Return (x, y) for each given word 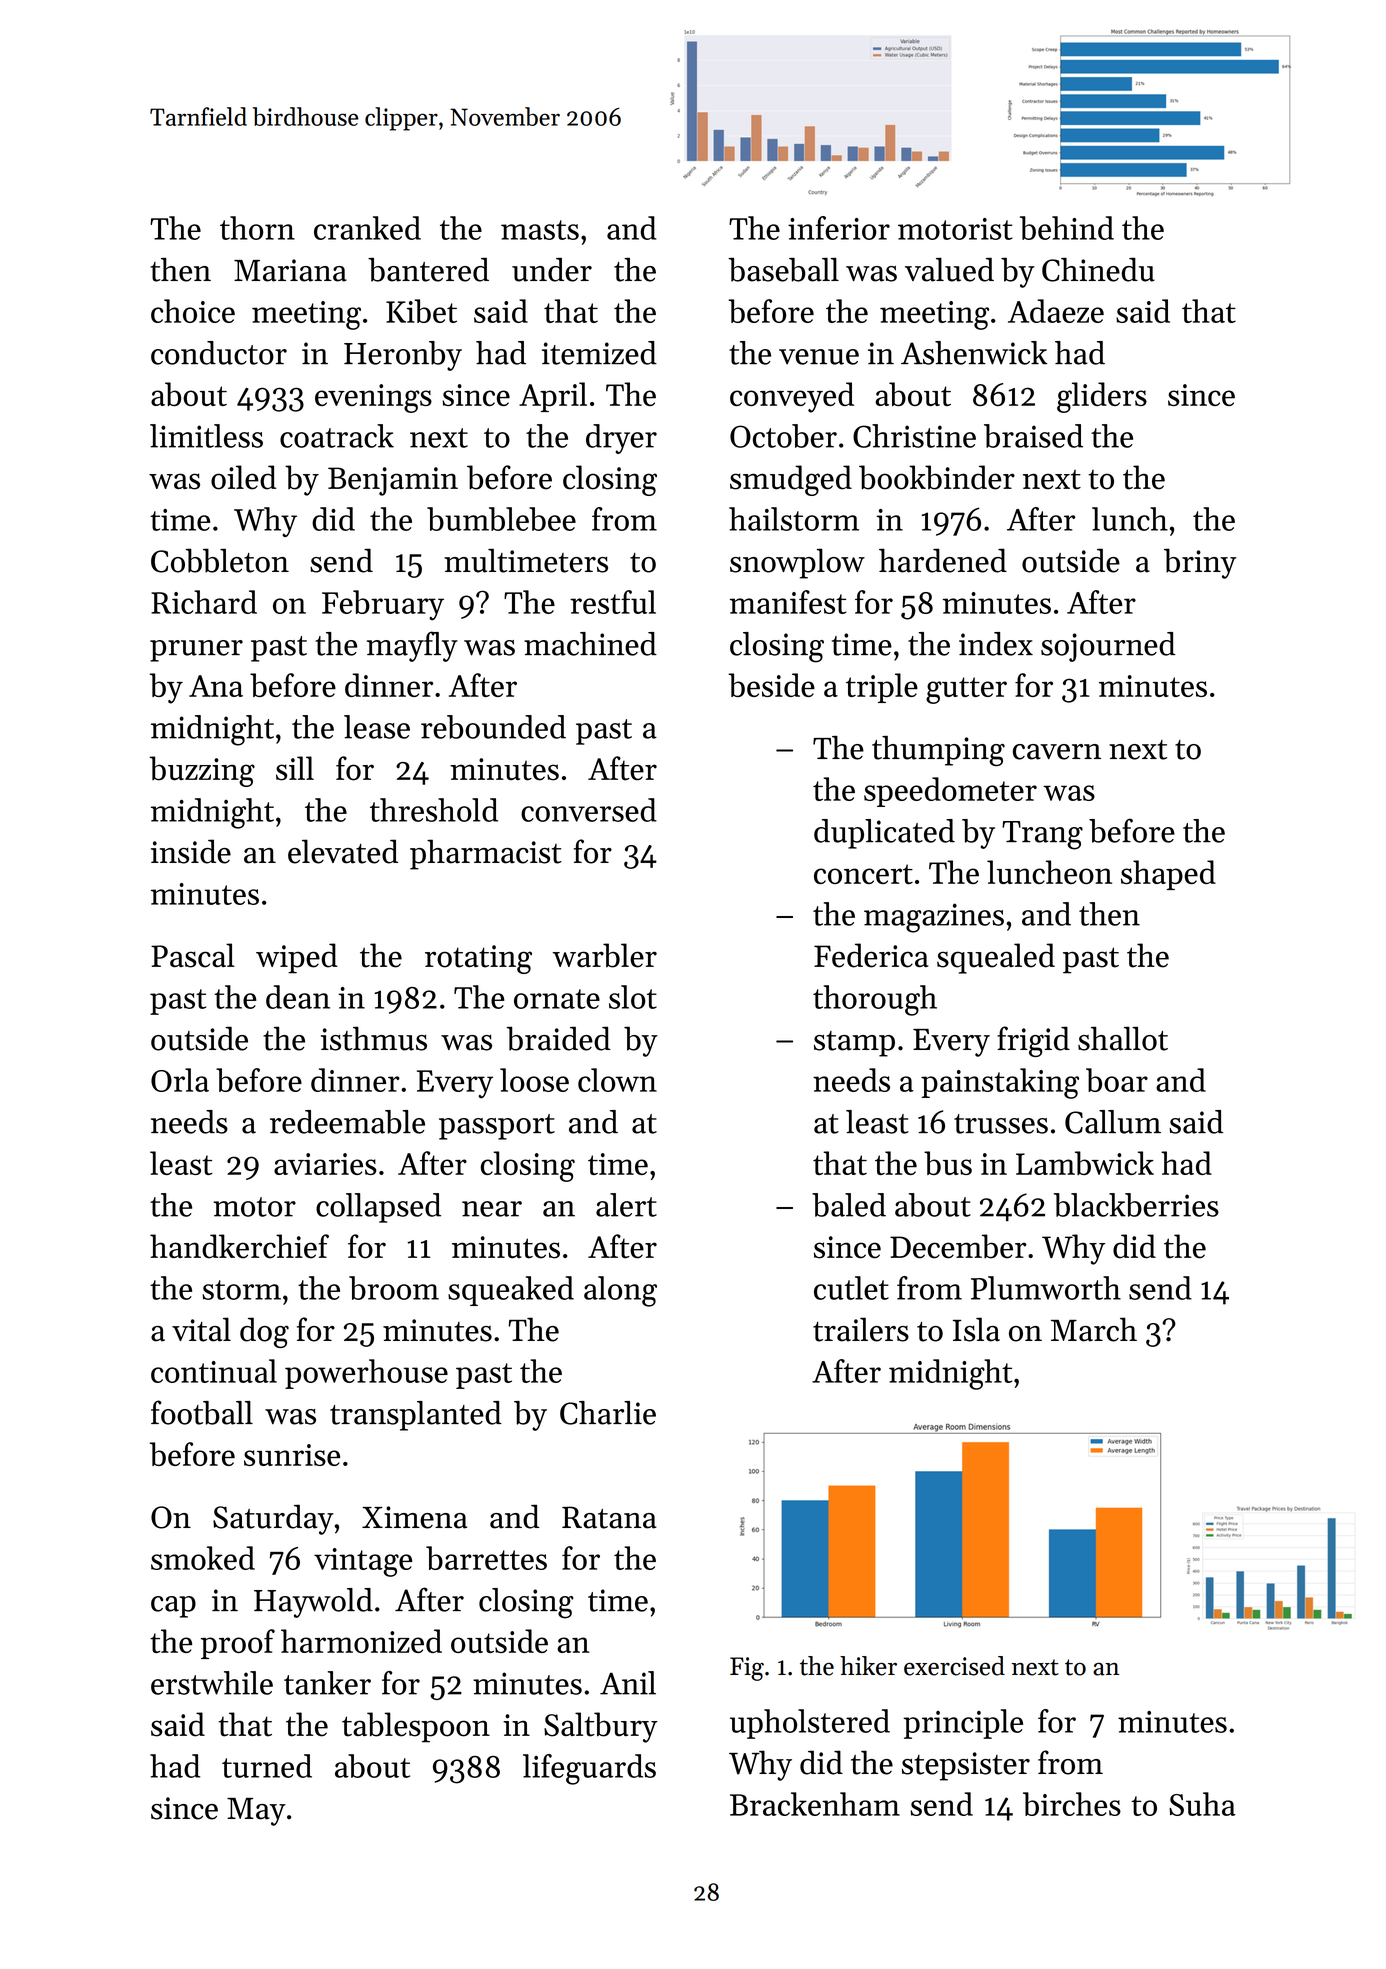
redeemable (347, 1122)
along (620, 1291)
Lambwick (1085, 1163)
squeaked (511, 1291)
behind (1067, 228)
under (552, 270)
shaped (1168, 875)
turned (267, 1766)
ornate (557, 999)
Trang (1042, 835)
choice (193, 311)
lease (377, 727)
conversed (589, 810)
